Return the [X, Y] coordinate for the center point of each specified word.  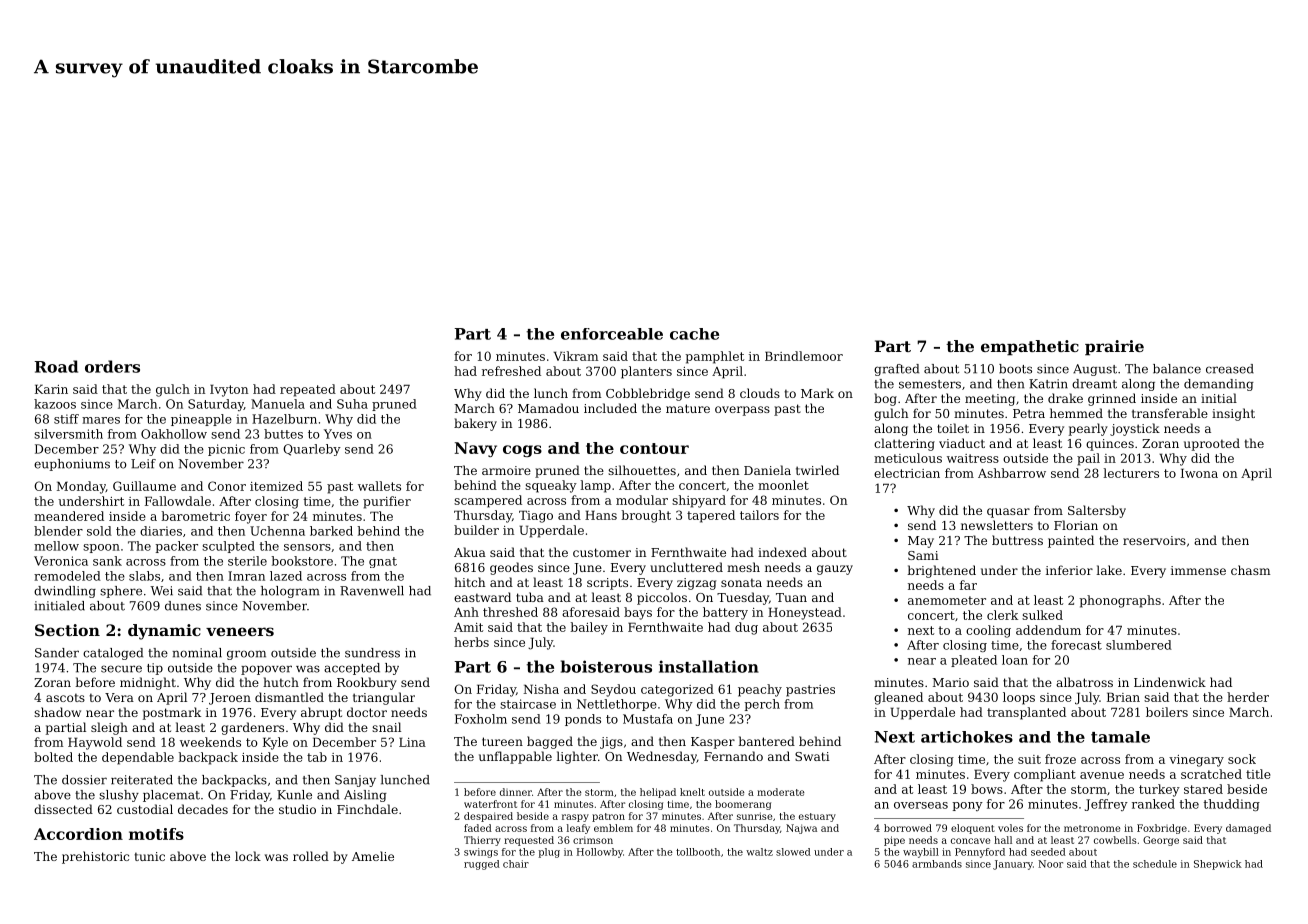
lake [1109, 570]
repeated [308, 390]
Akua [470, 552]
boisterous [606, 666]
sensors [307, 547]
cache [694, 334]
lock [248, 856]
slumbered [1139, 645]
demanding [1219, 385]
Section [67, 630]
